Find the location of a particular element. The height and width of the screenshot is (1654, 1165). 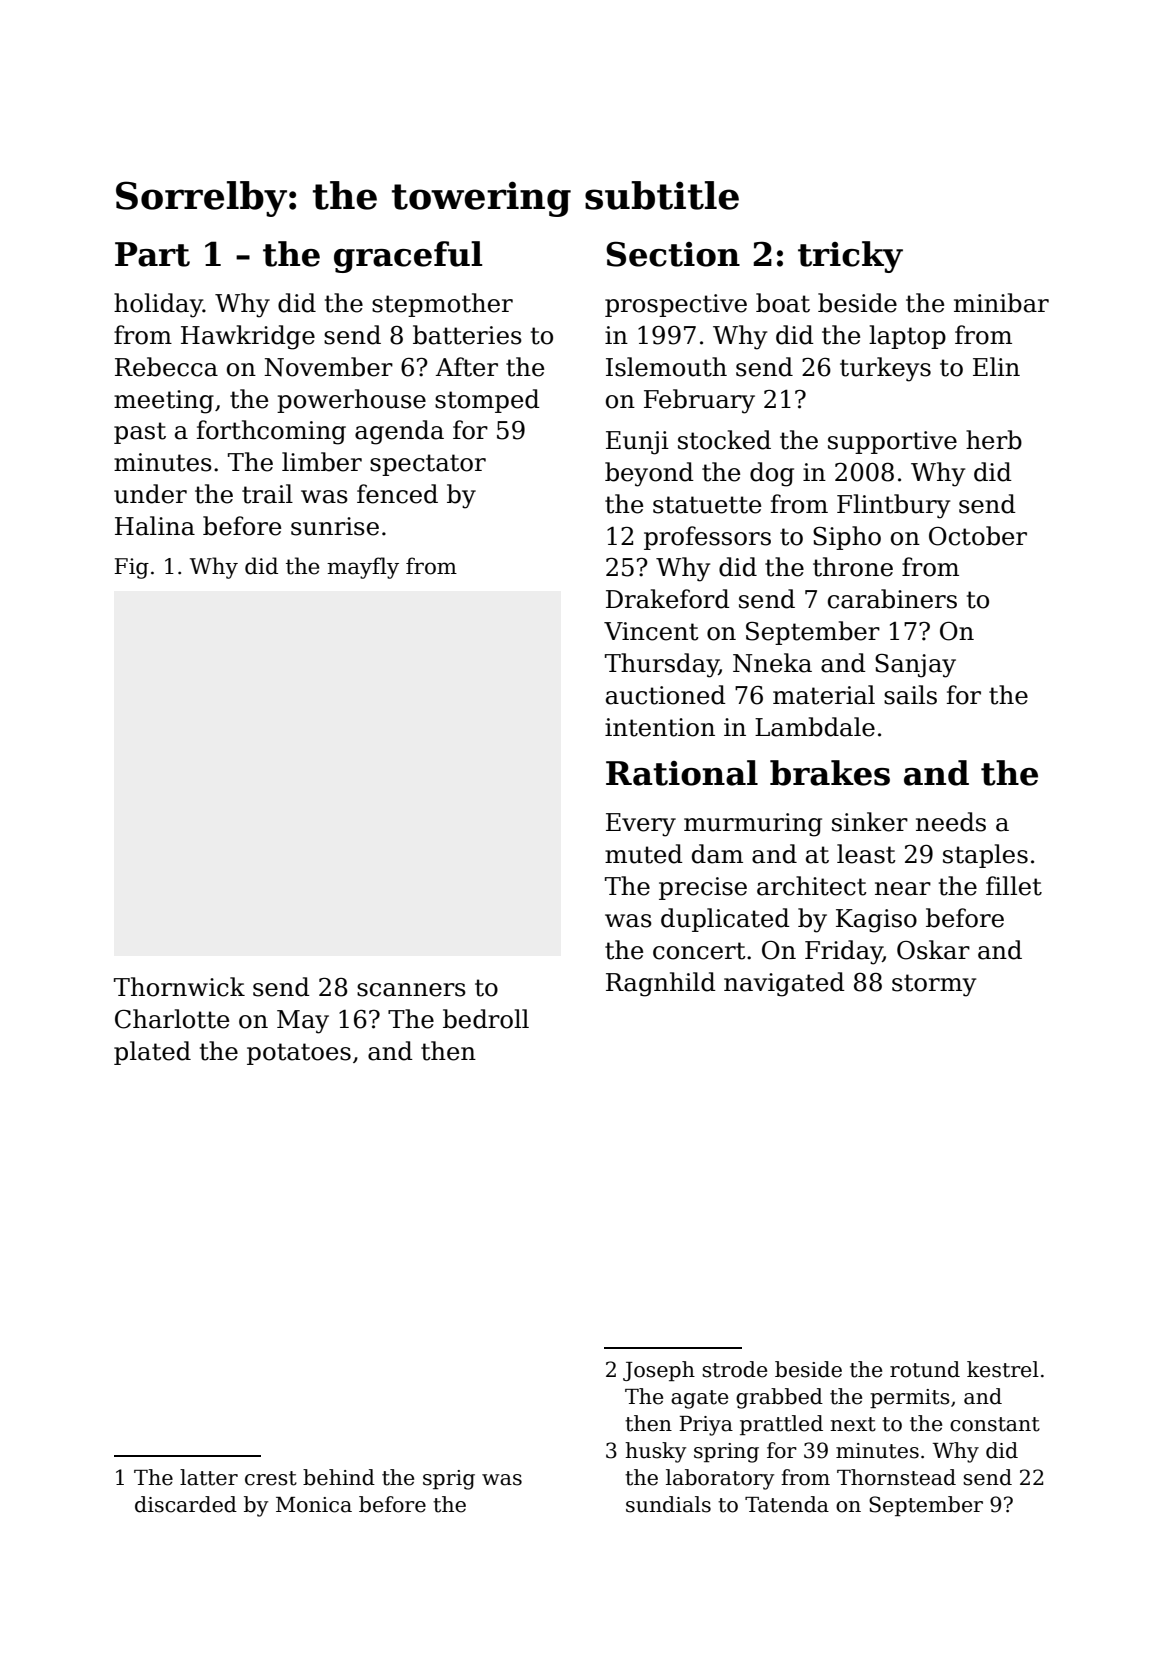

Oskar is located at coordinates (933, 950).
